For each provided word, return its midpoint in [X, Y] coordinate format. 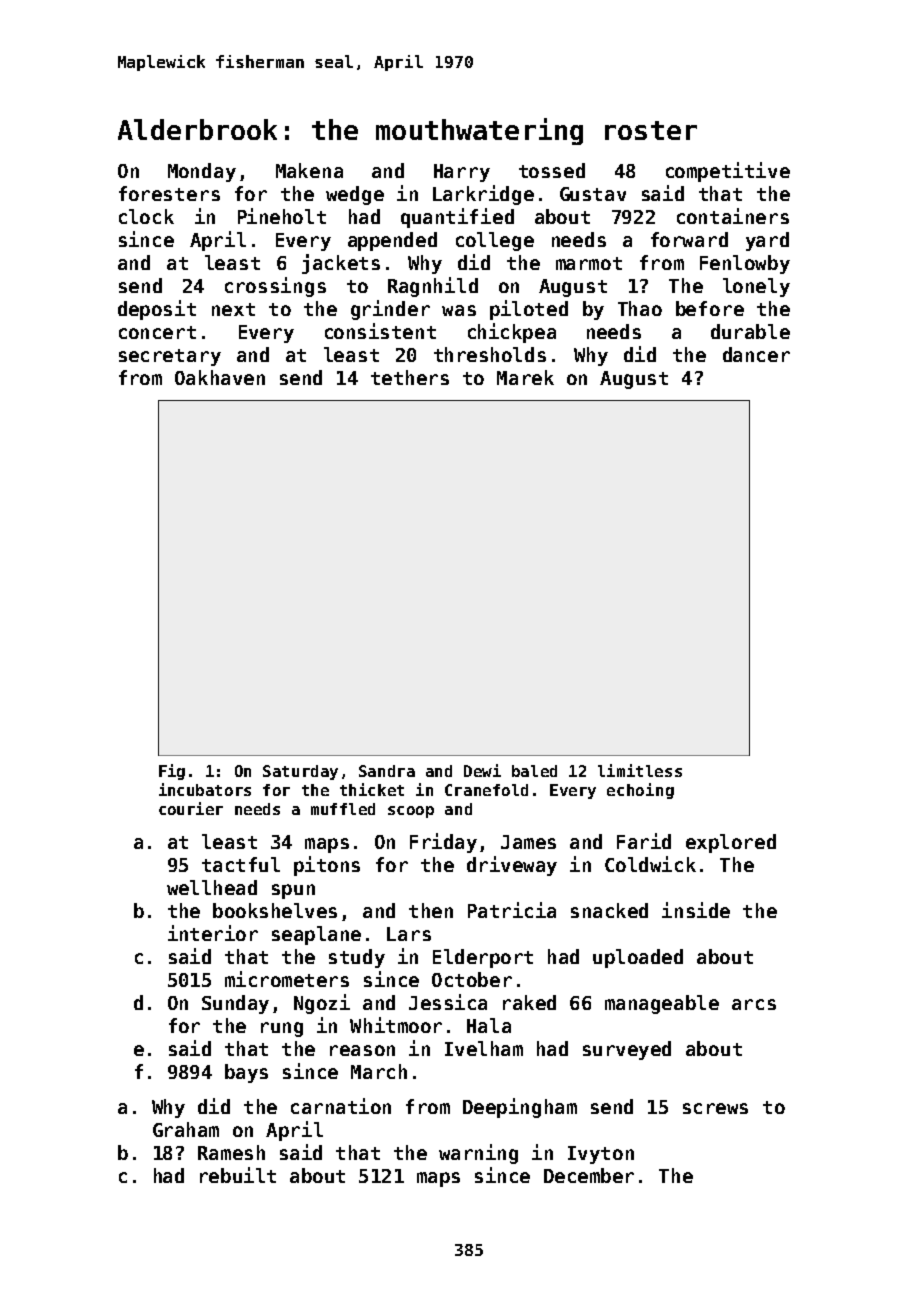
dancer [756, 354]
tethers [410, 377]
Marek [525, 377]
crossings [275, 287]
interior [213, 933]
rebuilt [238, 1175]
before [710, 308]
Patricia [512, 910]
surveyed [627, 1050]
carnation [341, 1106]
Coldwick [650, 864]
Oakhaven [220, 377]
